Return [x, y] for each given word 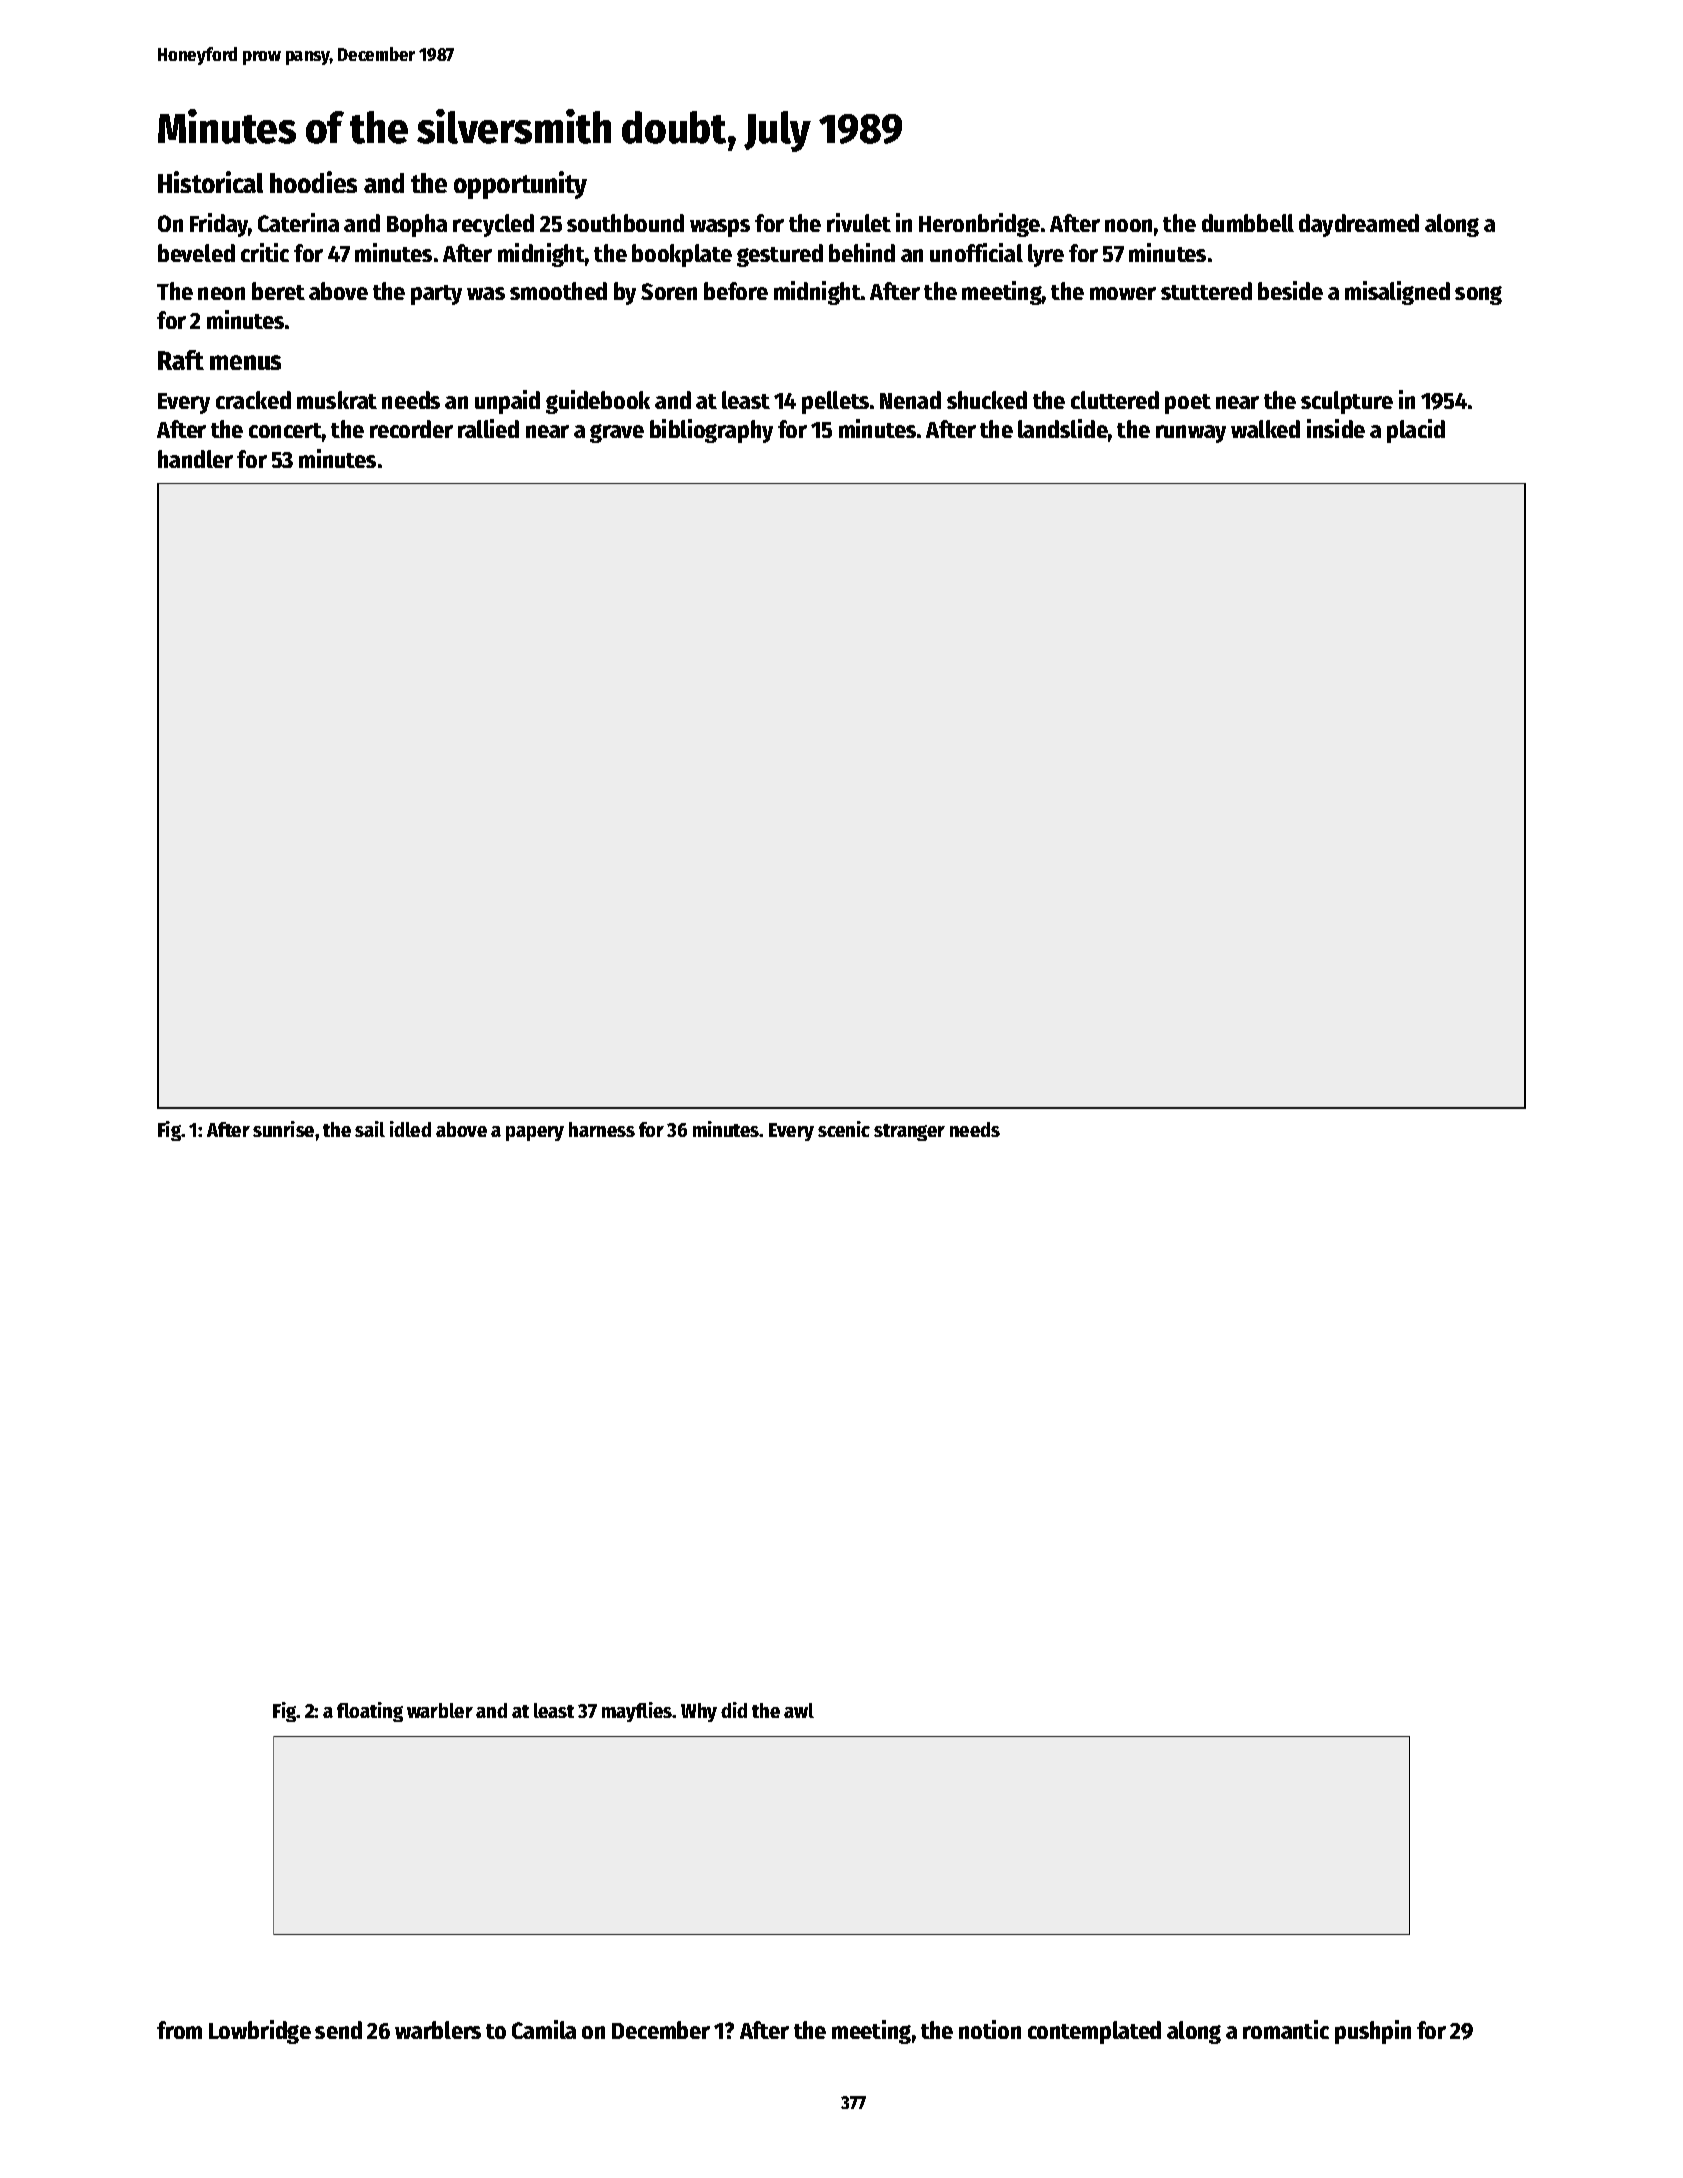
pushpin [1373, 2032]
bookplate [682, 255]
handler [195, 459]
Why [699, 1712]
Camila [544, 2029]
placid [1416, 431]
